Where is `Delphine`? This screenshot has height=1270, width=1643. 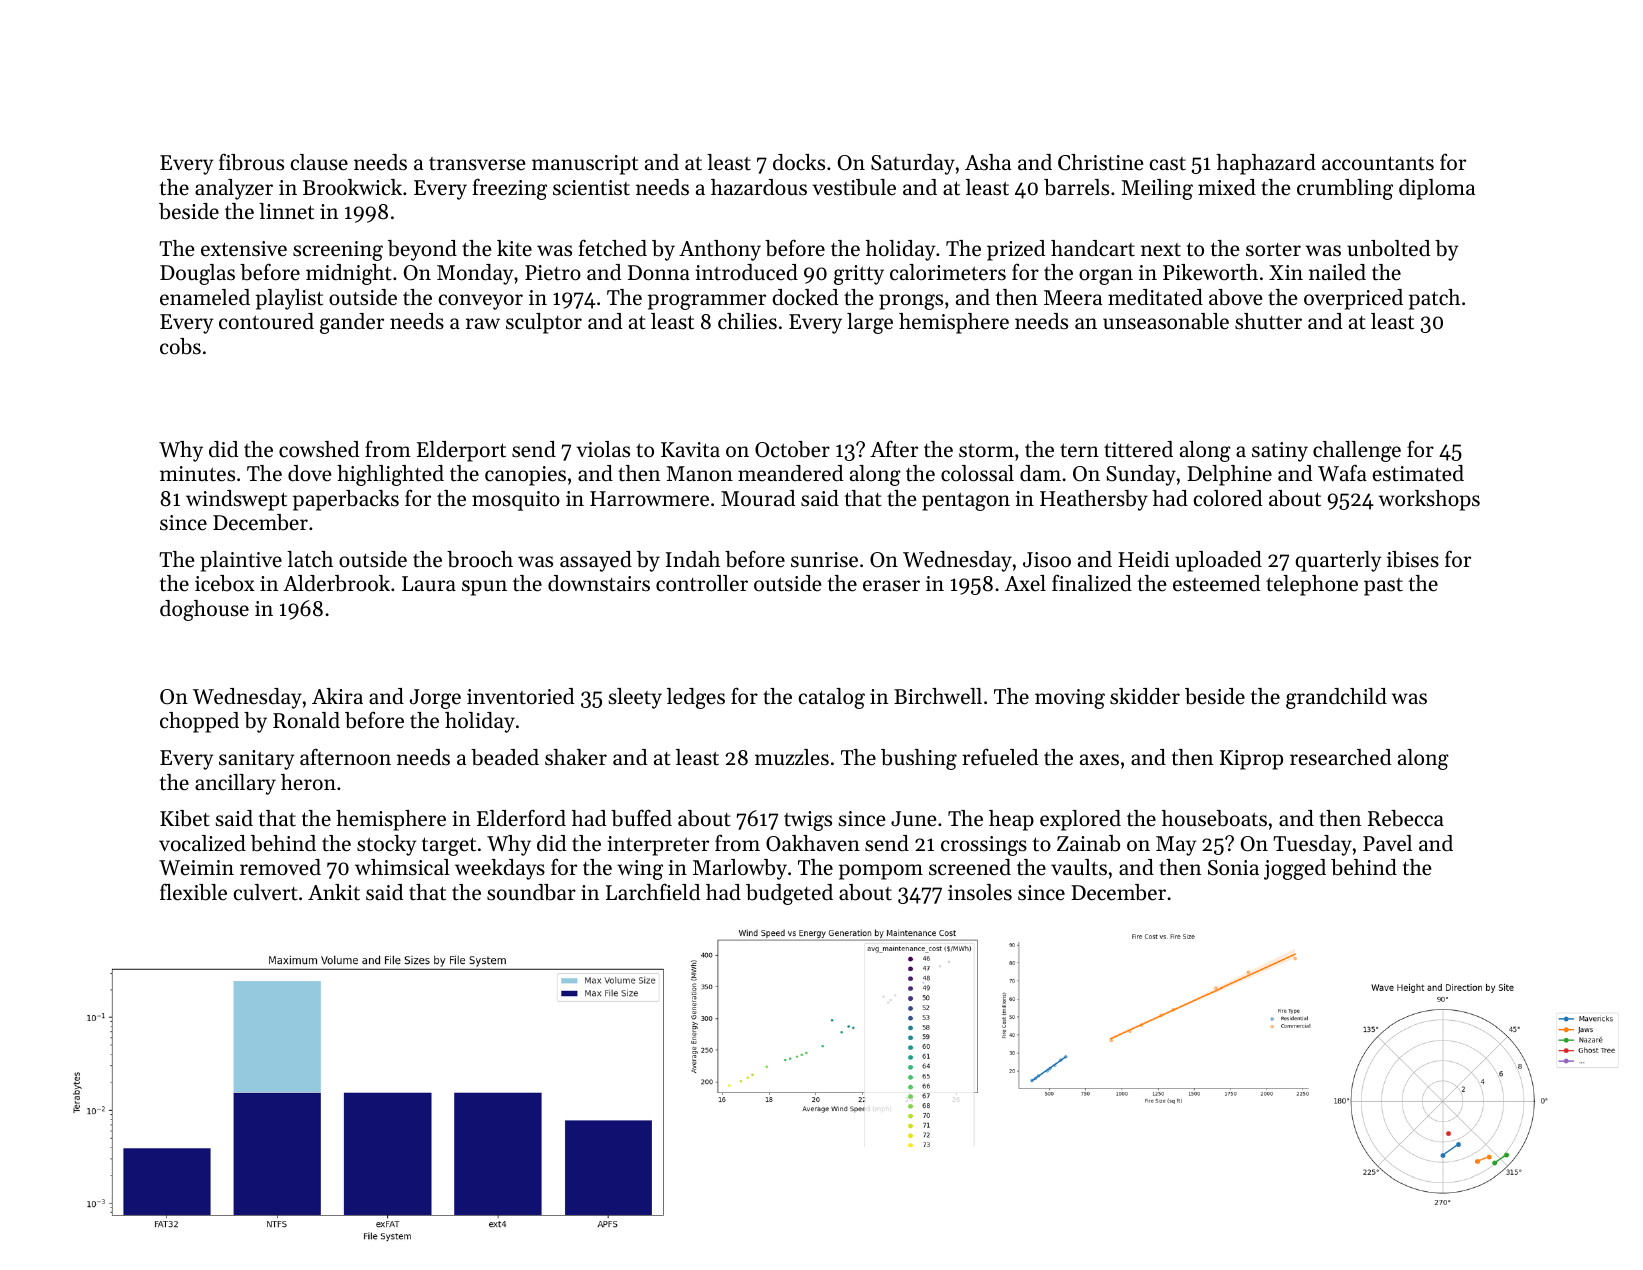
Delphine is located at coordinates (1229, 475).
